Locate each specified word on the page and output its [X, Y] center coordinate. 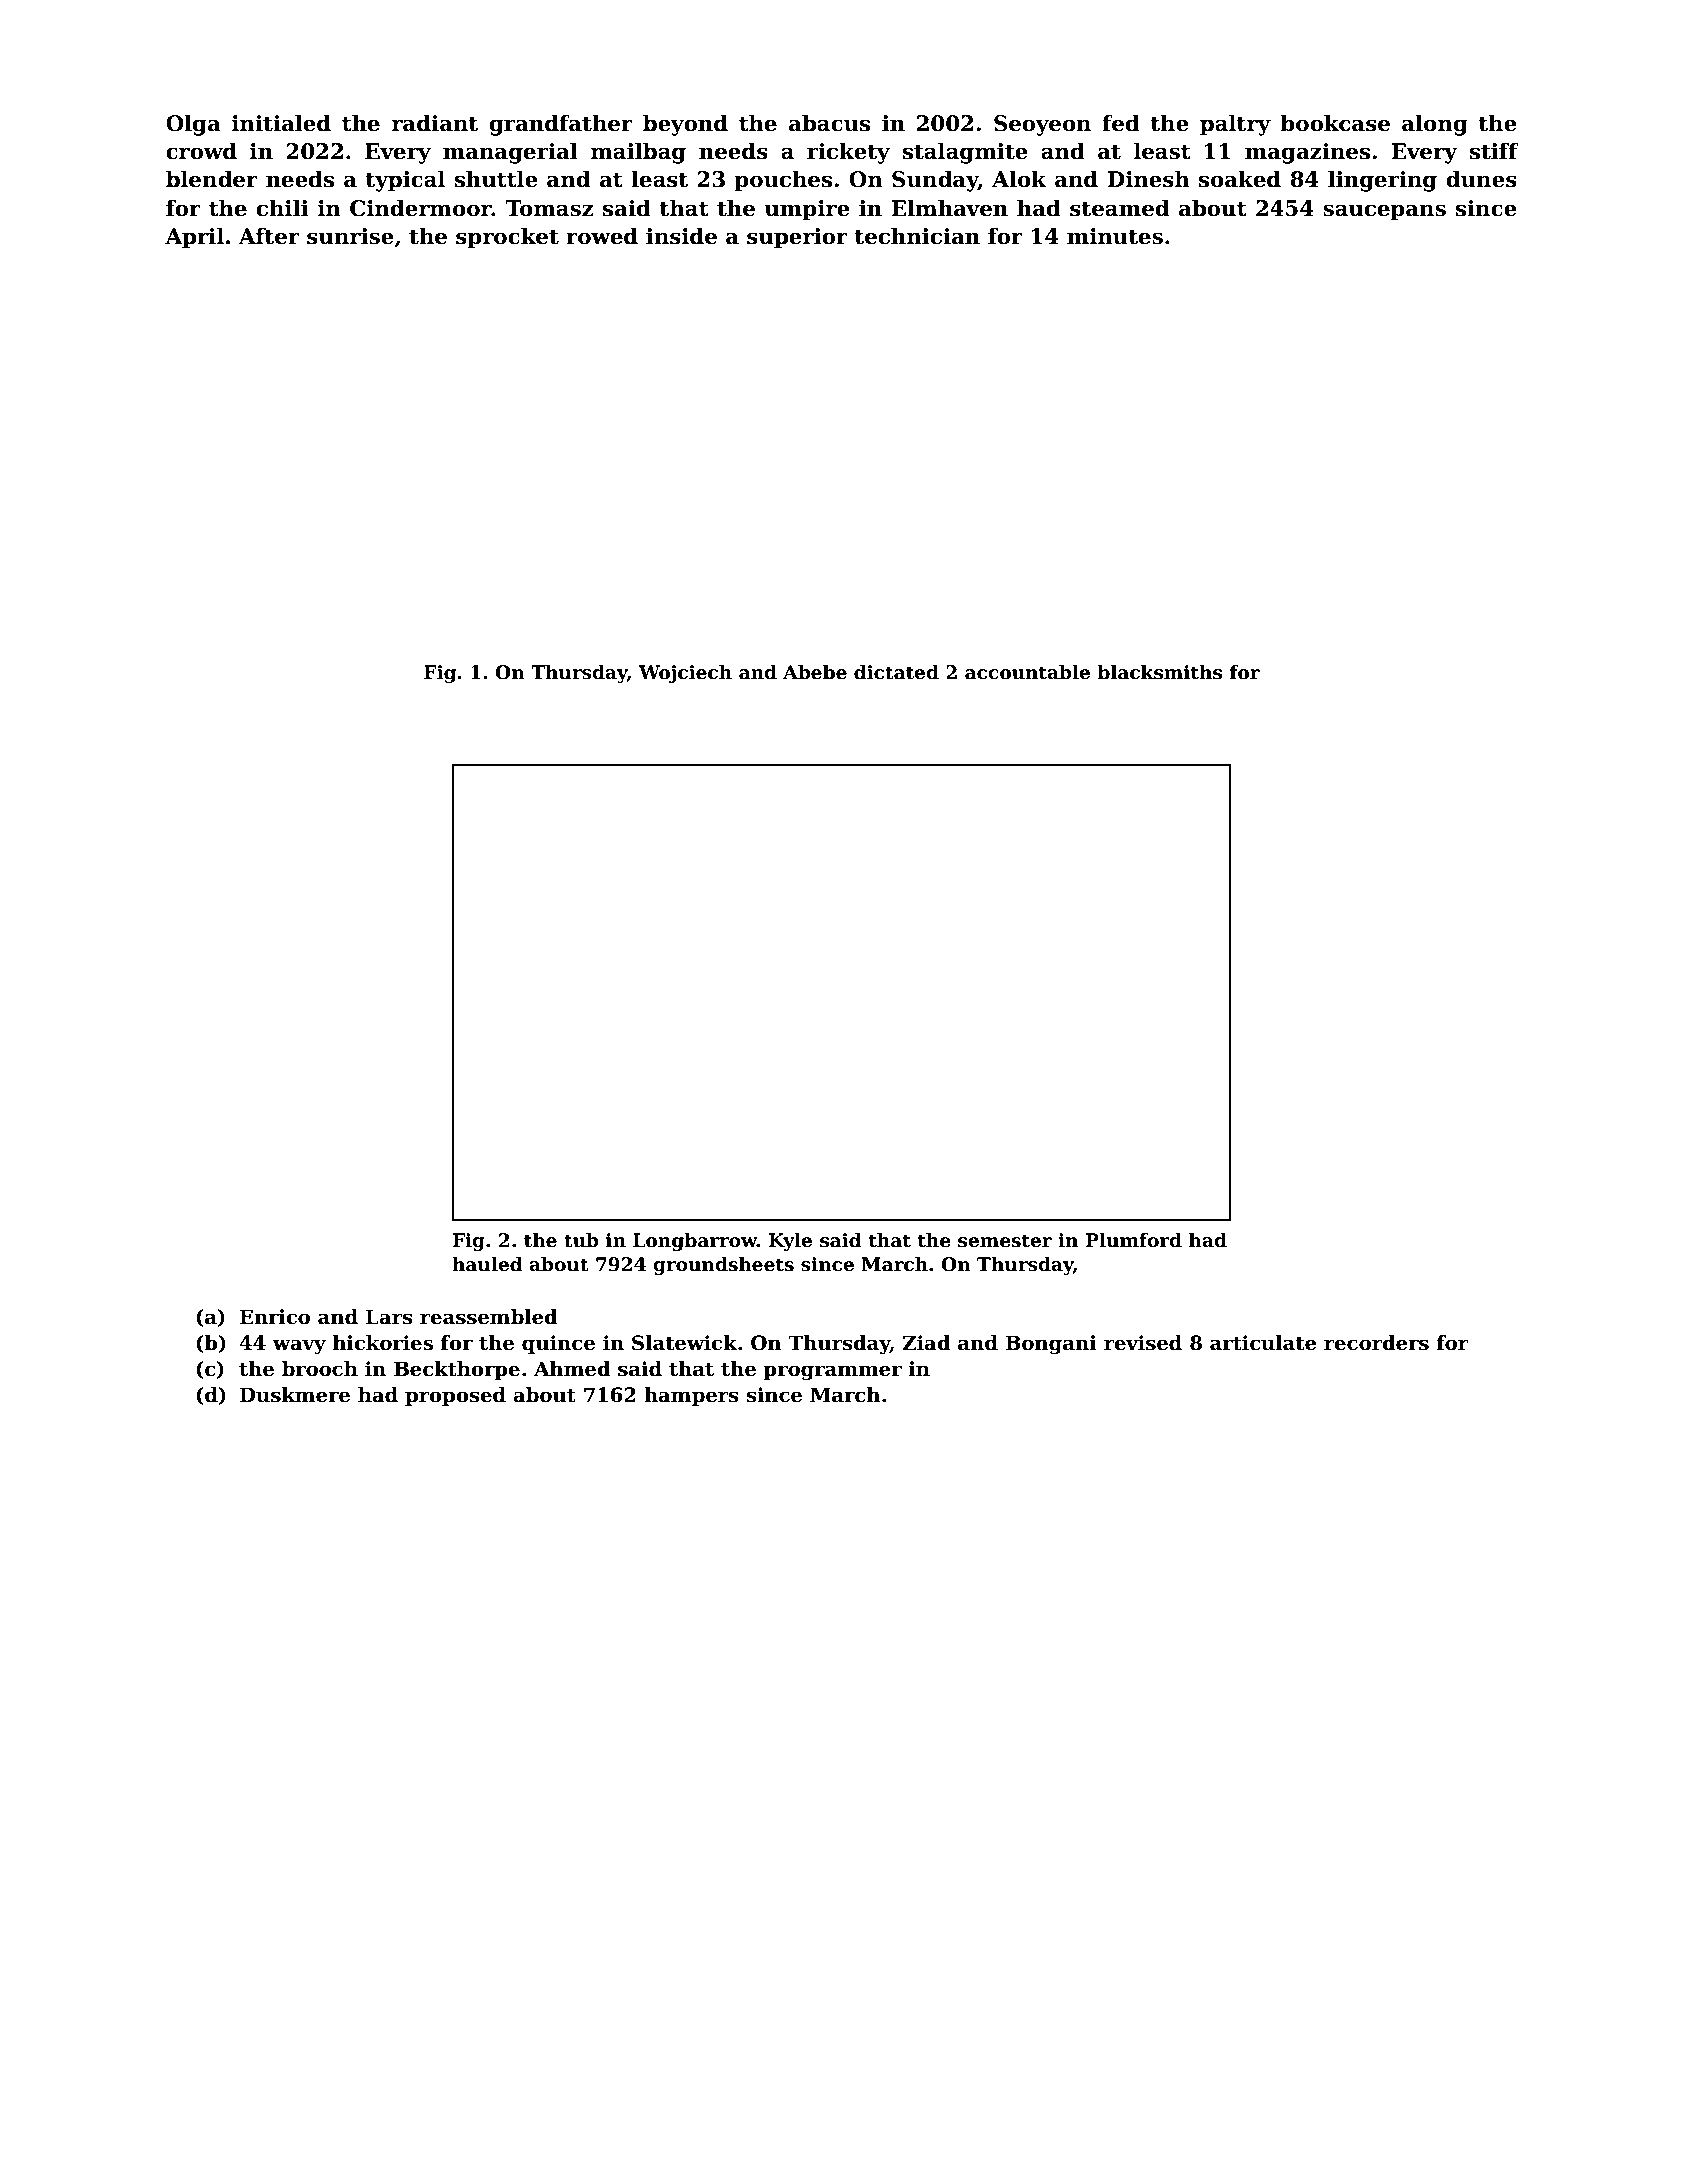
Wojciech [685, 674]
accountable [1027, 672]
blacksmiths [1159, 672]
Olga [193, 125]
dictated [896, 672]
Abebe [815, 672]
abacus [829, 123]
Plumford [1134, 1240]
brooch [320, 1369]
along [1435, 125]
